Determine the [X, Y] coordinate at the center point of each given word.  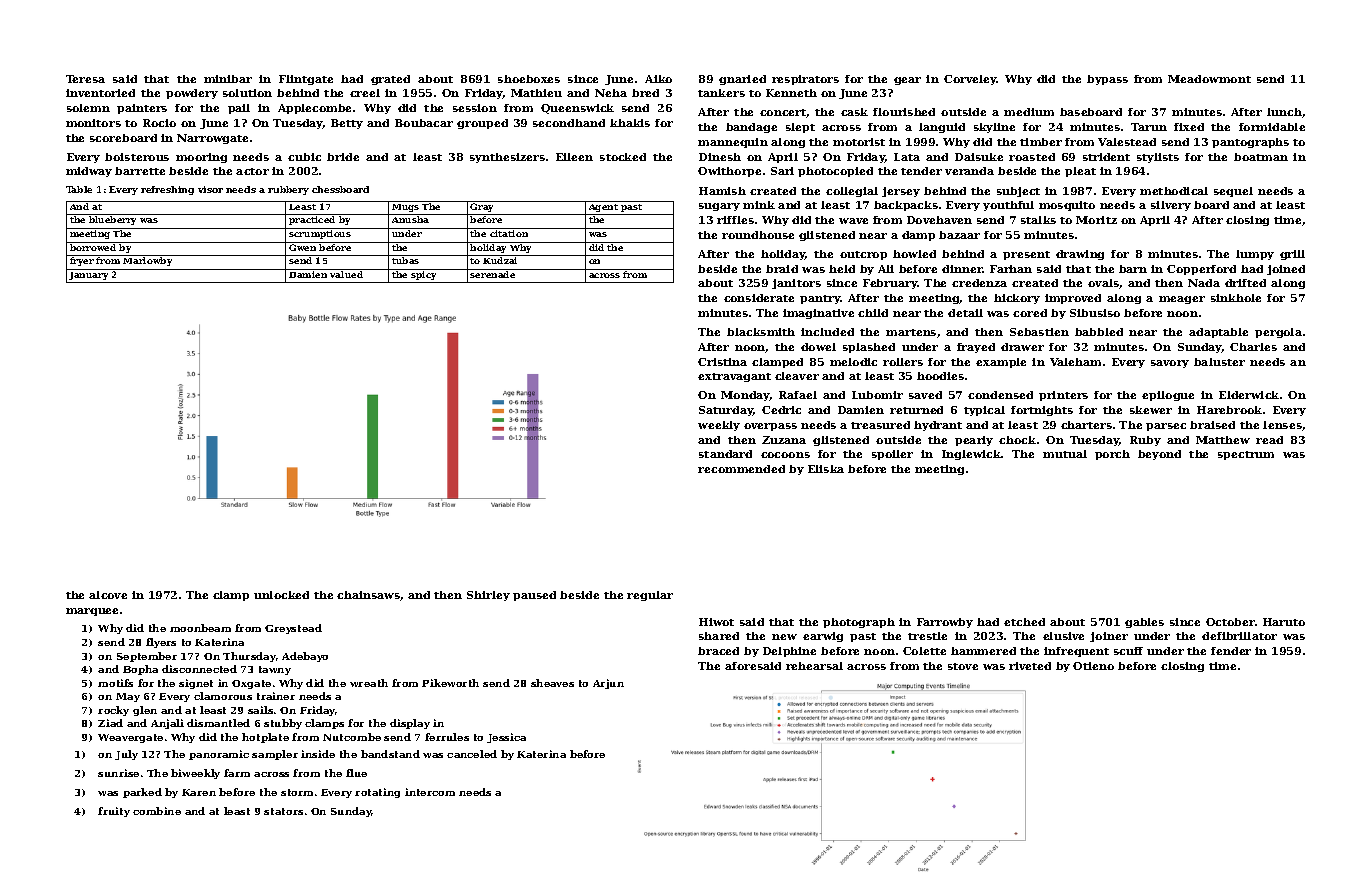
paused [534, 596]
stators [283, 811]
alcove [108, 595]
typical [984, 411]
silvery [1171, 206]
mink [759, 205]
